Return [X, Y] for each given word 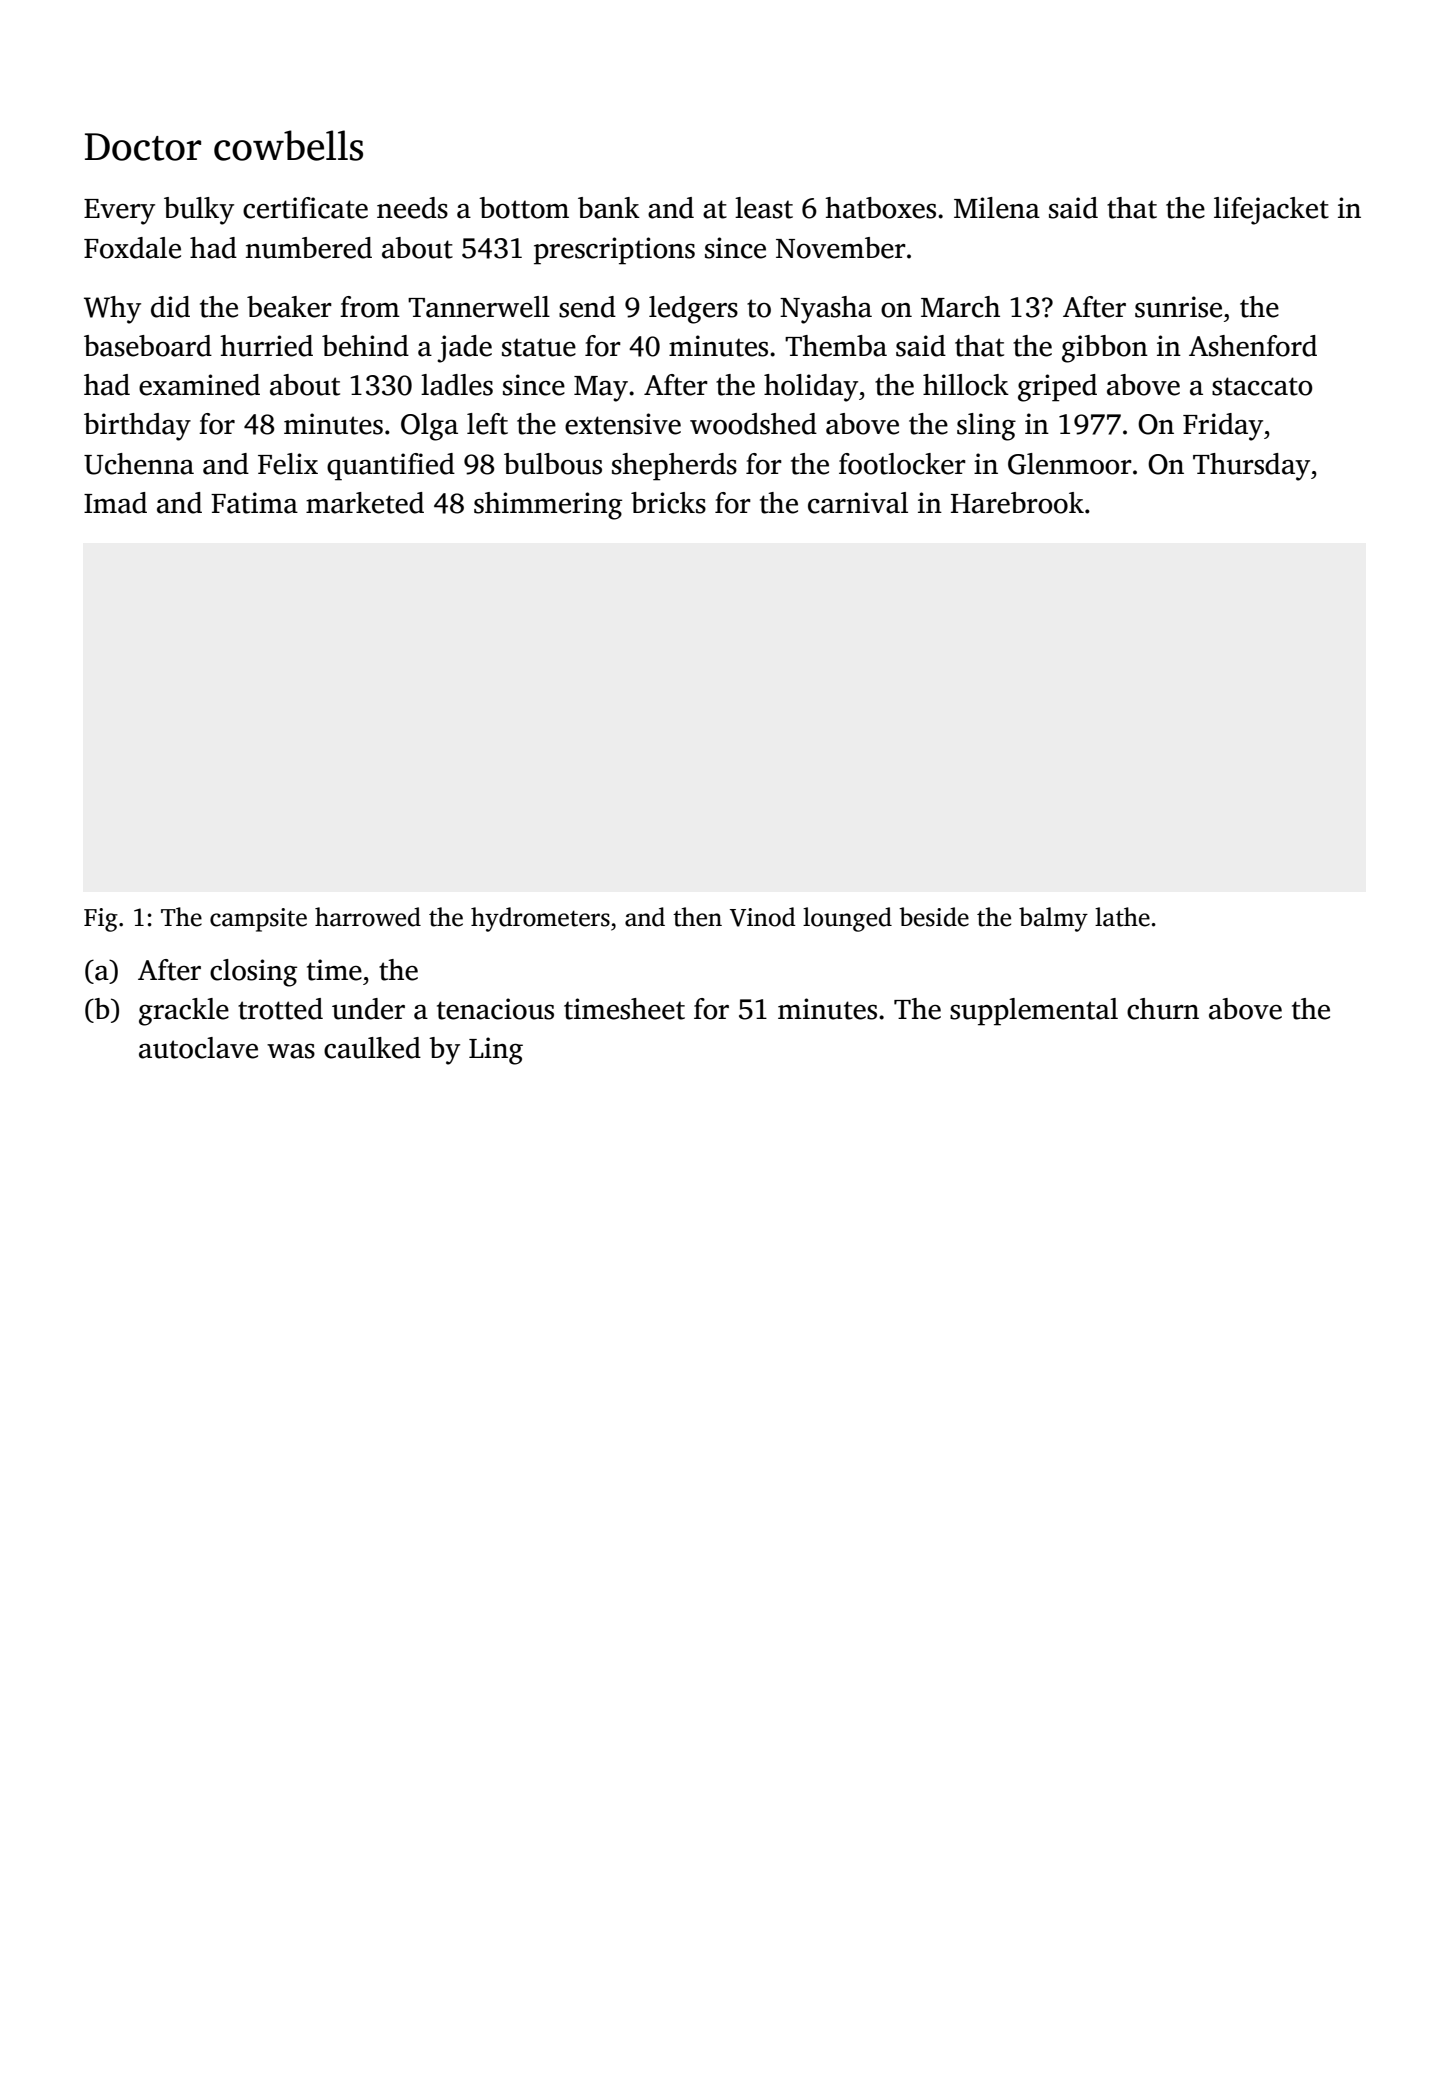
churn [1163, 1009]
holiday [811, 388]
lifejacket [1271, 211]
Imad [115, 503]
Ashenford [1253, 346]
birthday [137, 427]
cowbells [288, 145]
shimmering [548, 506]
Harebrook [1017, 503]
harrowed [368, 917]
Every [119, 212]
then [697, 917]
